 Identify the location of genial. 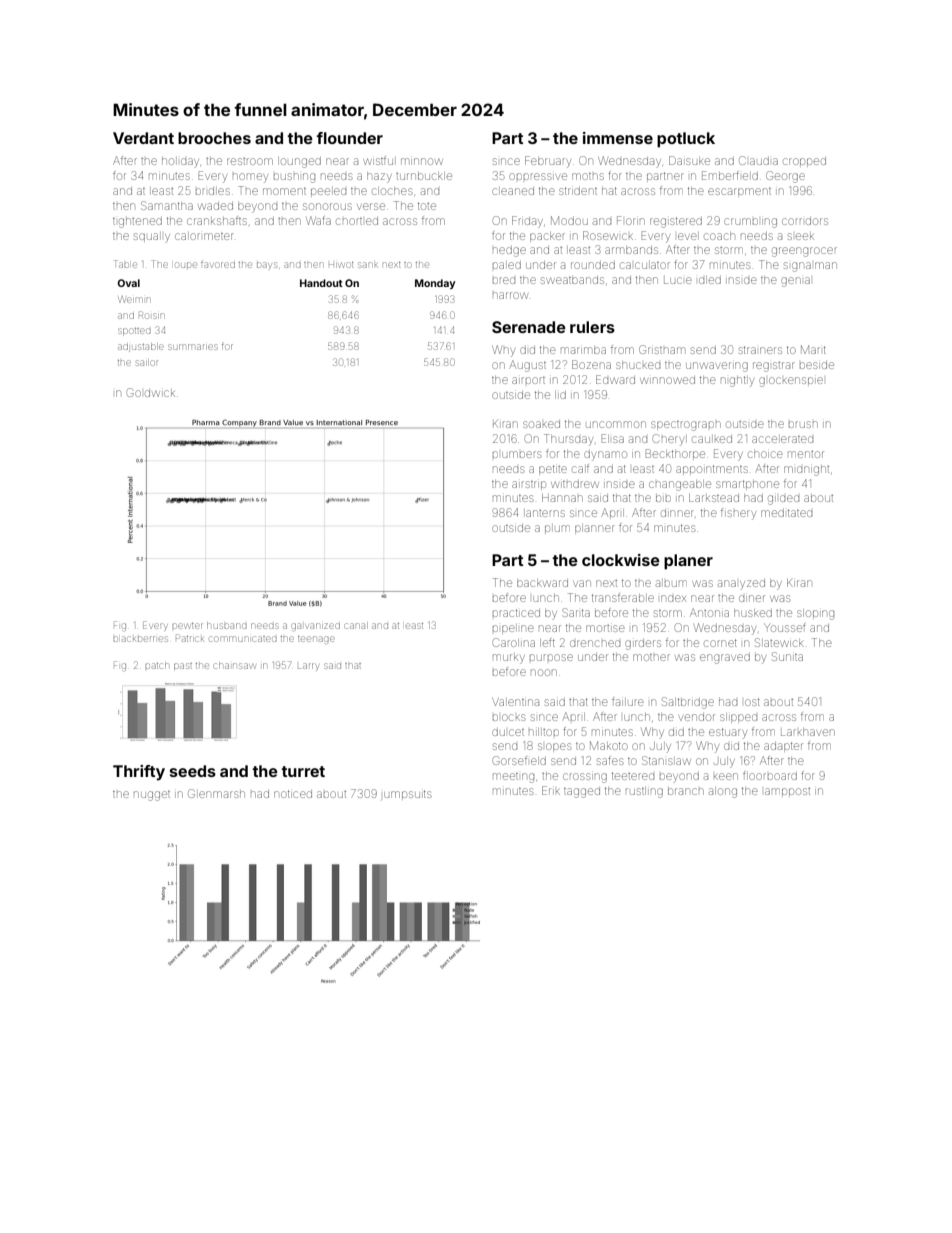
(795, 282).
